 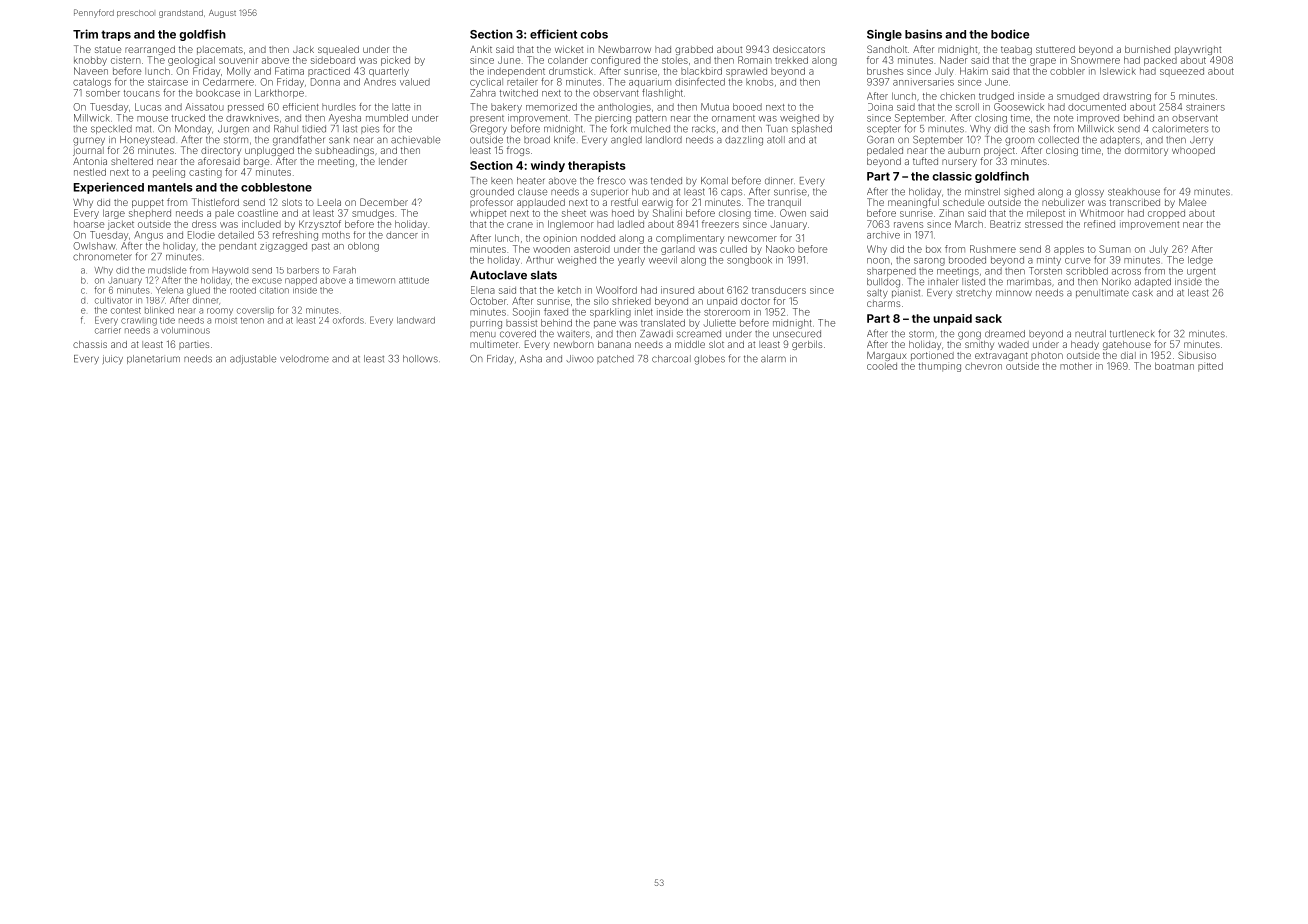 What do you see at coordinates (1205, 107) in the image?
I see `strainers` at bounding box center [1205, 107].
